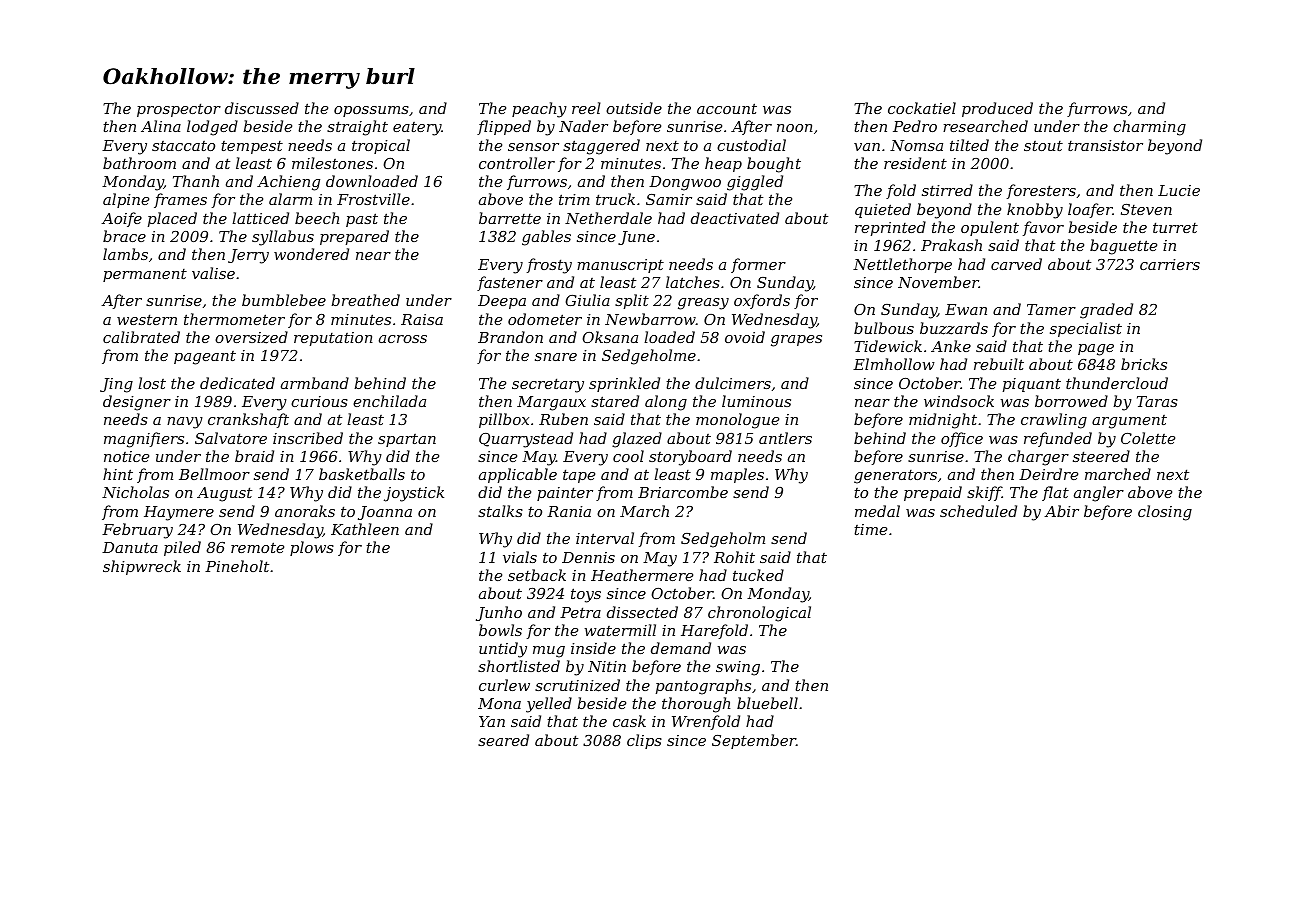  Describe the element at coordinates (142, 567) in the screenshot. I see `shipwreck` at that location.
